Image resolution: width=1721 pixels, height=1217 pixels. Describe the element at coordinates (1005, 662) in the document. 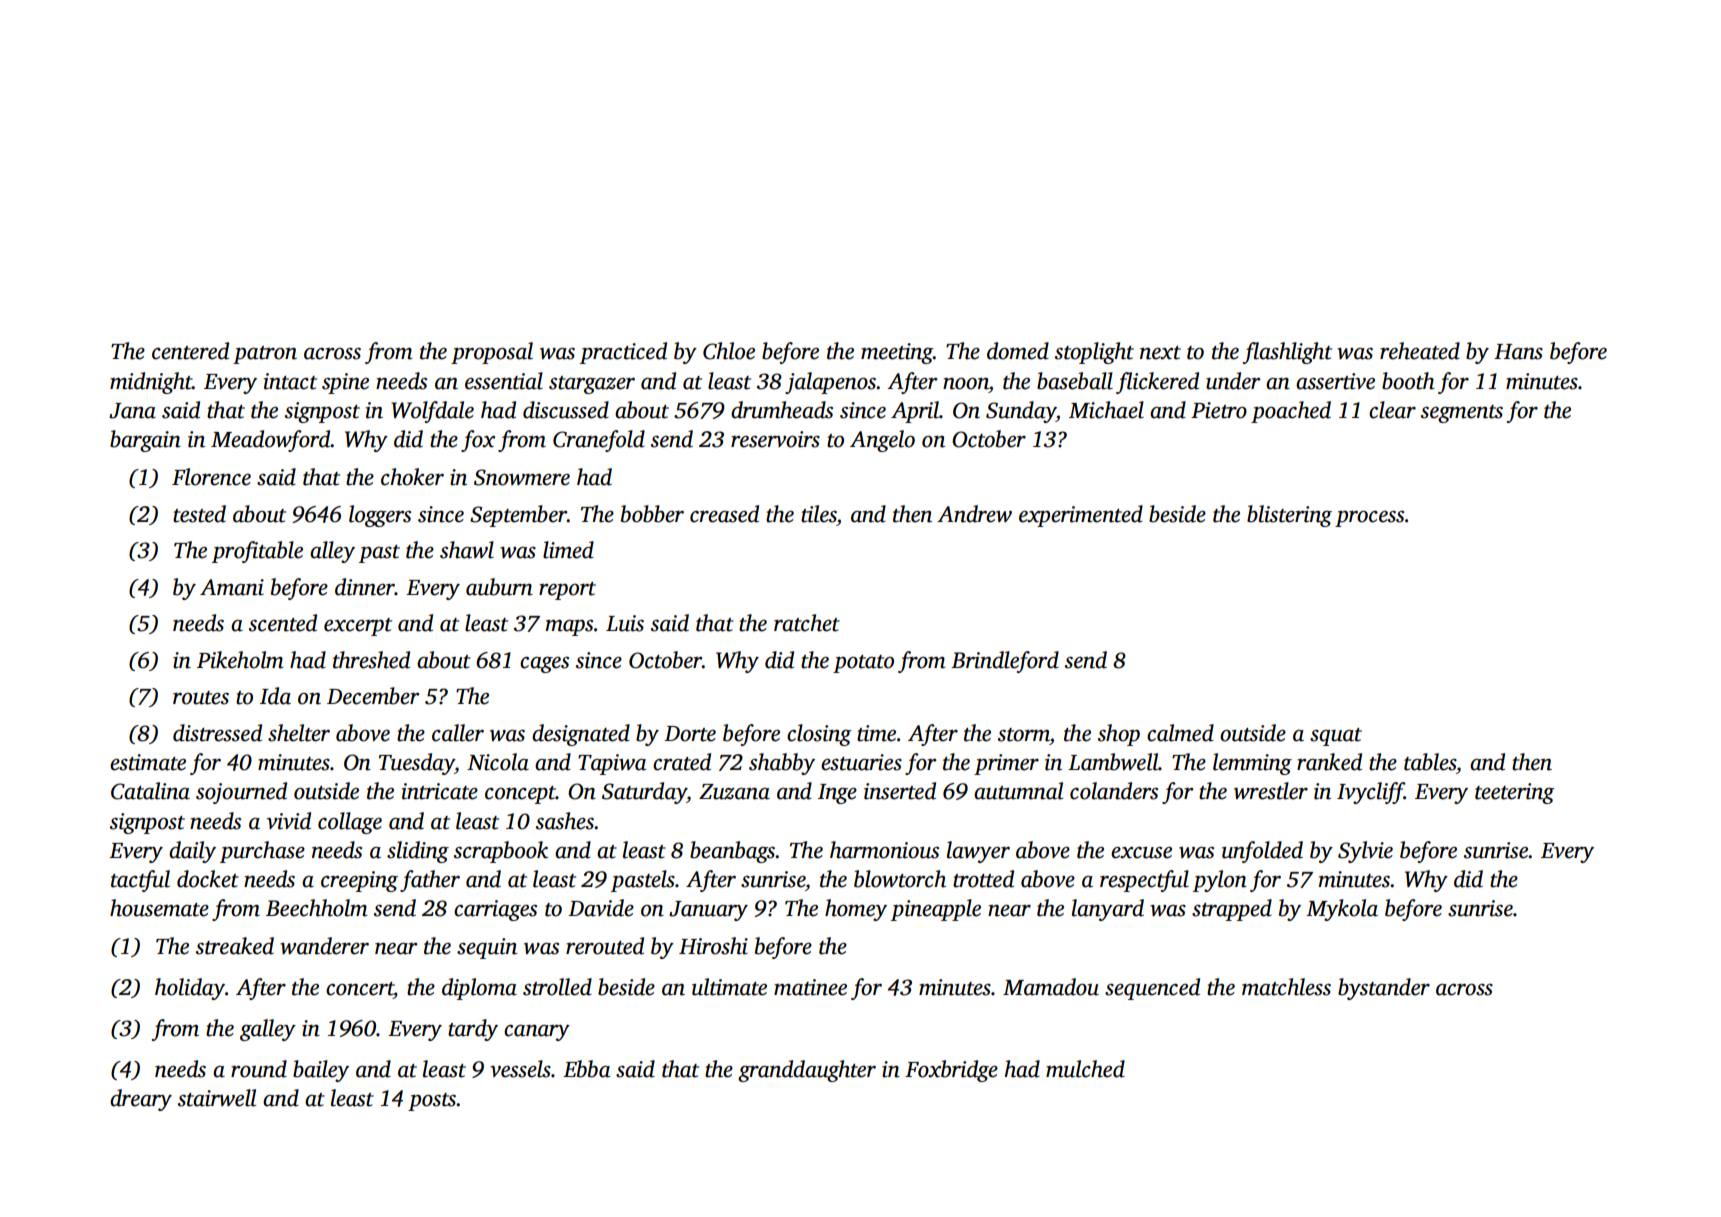

I see `Brindleford` at that location.
